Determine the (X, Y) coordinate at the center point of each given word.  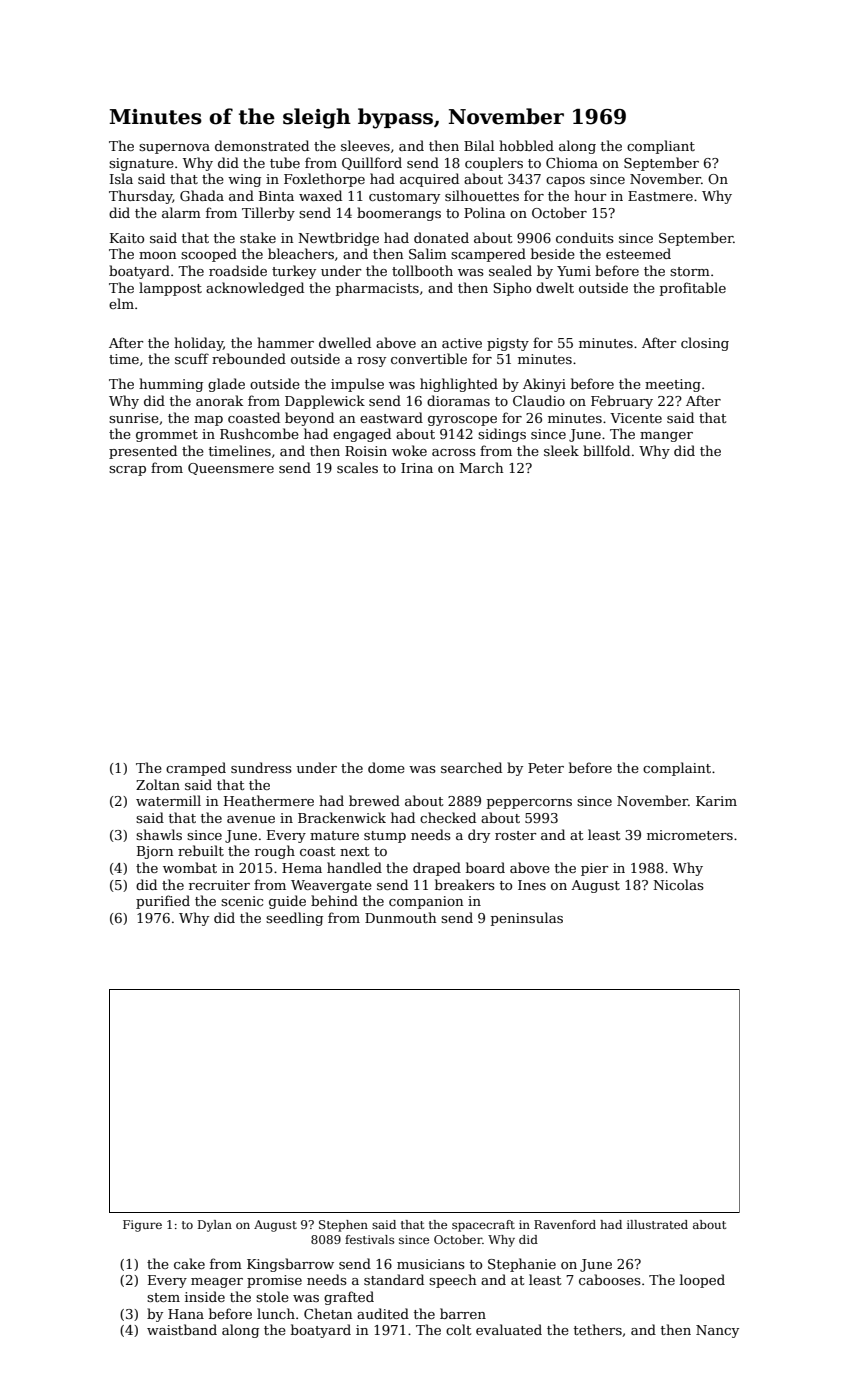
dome (386, 767)
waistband (182, 1329)
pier (594, 869)
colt (458, 1329)
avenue (251, 819)
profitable (693, 289)
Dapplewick (325, 402)
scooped (209, 255)
